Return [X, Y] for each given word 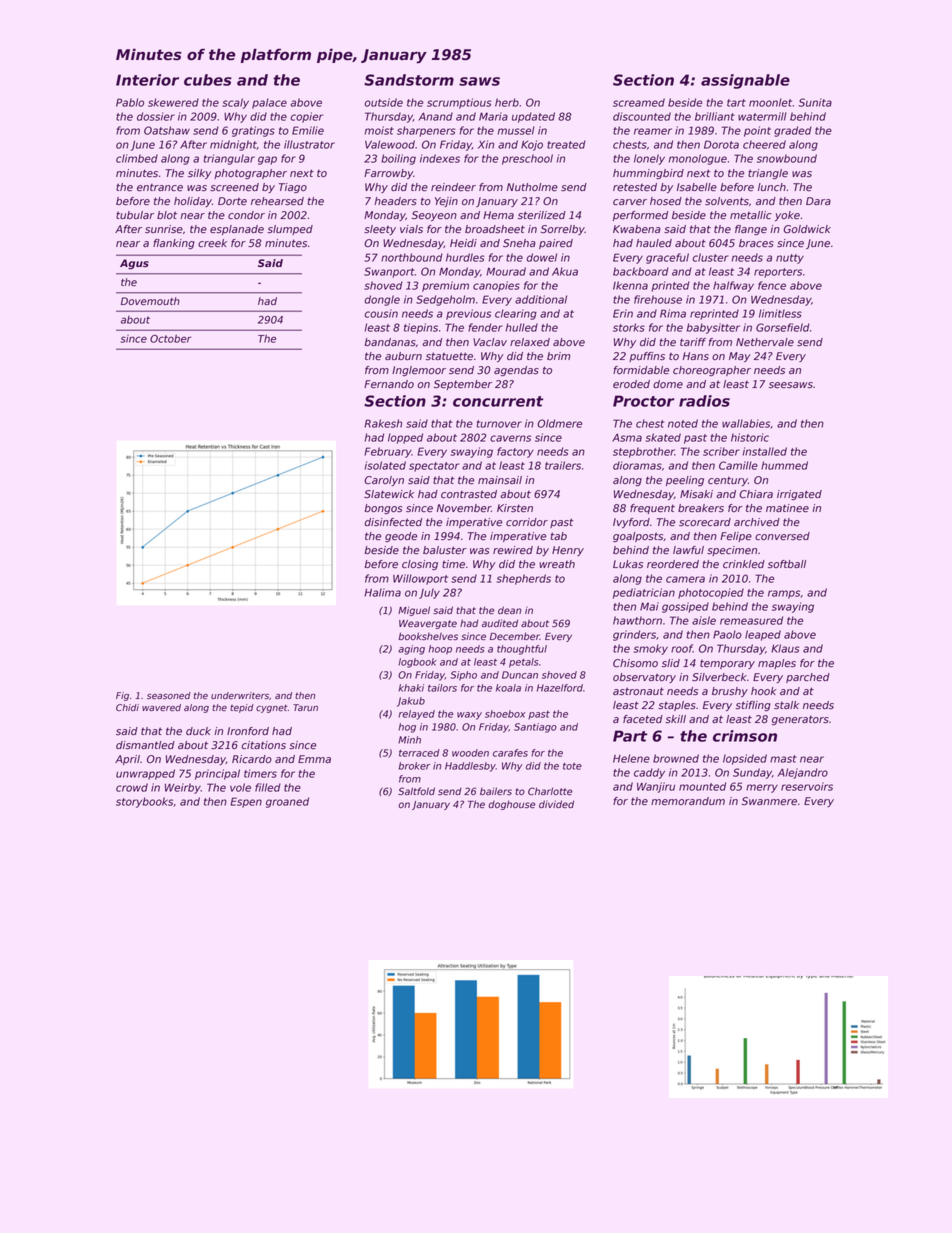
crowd [132, 787]
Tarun [305, 707]
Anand [435, 116]
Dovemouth [150, 301]
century [728, 481]
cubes [208, 80]
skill [675, 719]
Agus [134, 264]
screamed [639, 102]
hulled [521, 327]
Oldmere [559, 423]
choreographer [712, 371]
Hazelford [560, 688]
